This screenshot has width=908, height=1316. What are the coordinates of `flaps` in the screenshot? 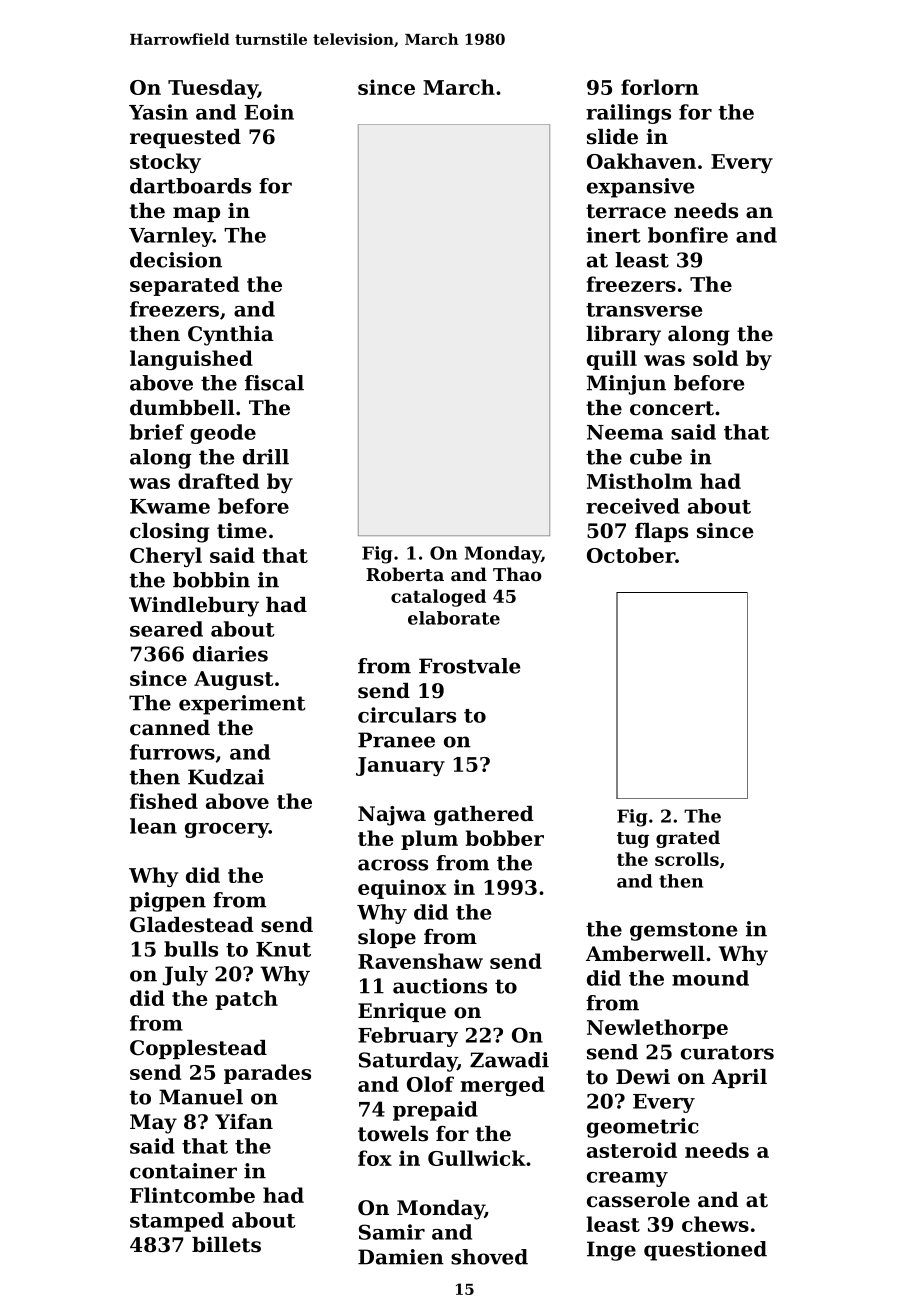 It's located at (661, 532).
